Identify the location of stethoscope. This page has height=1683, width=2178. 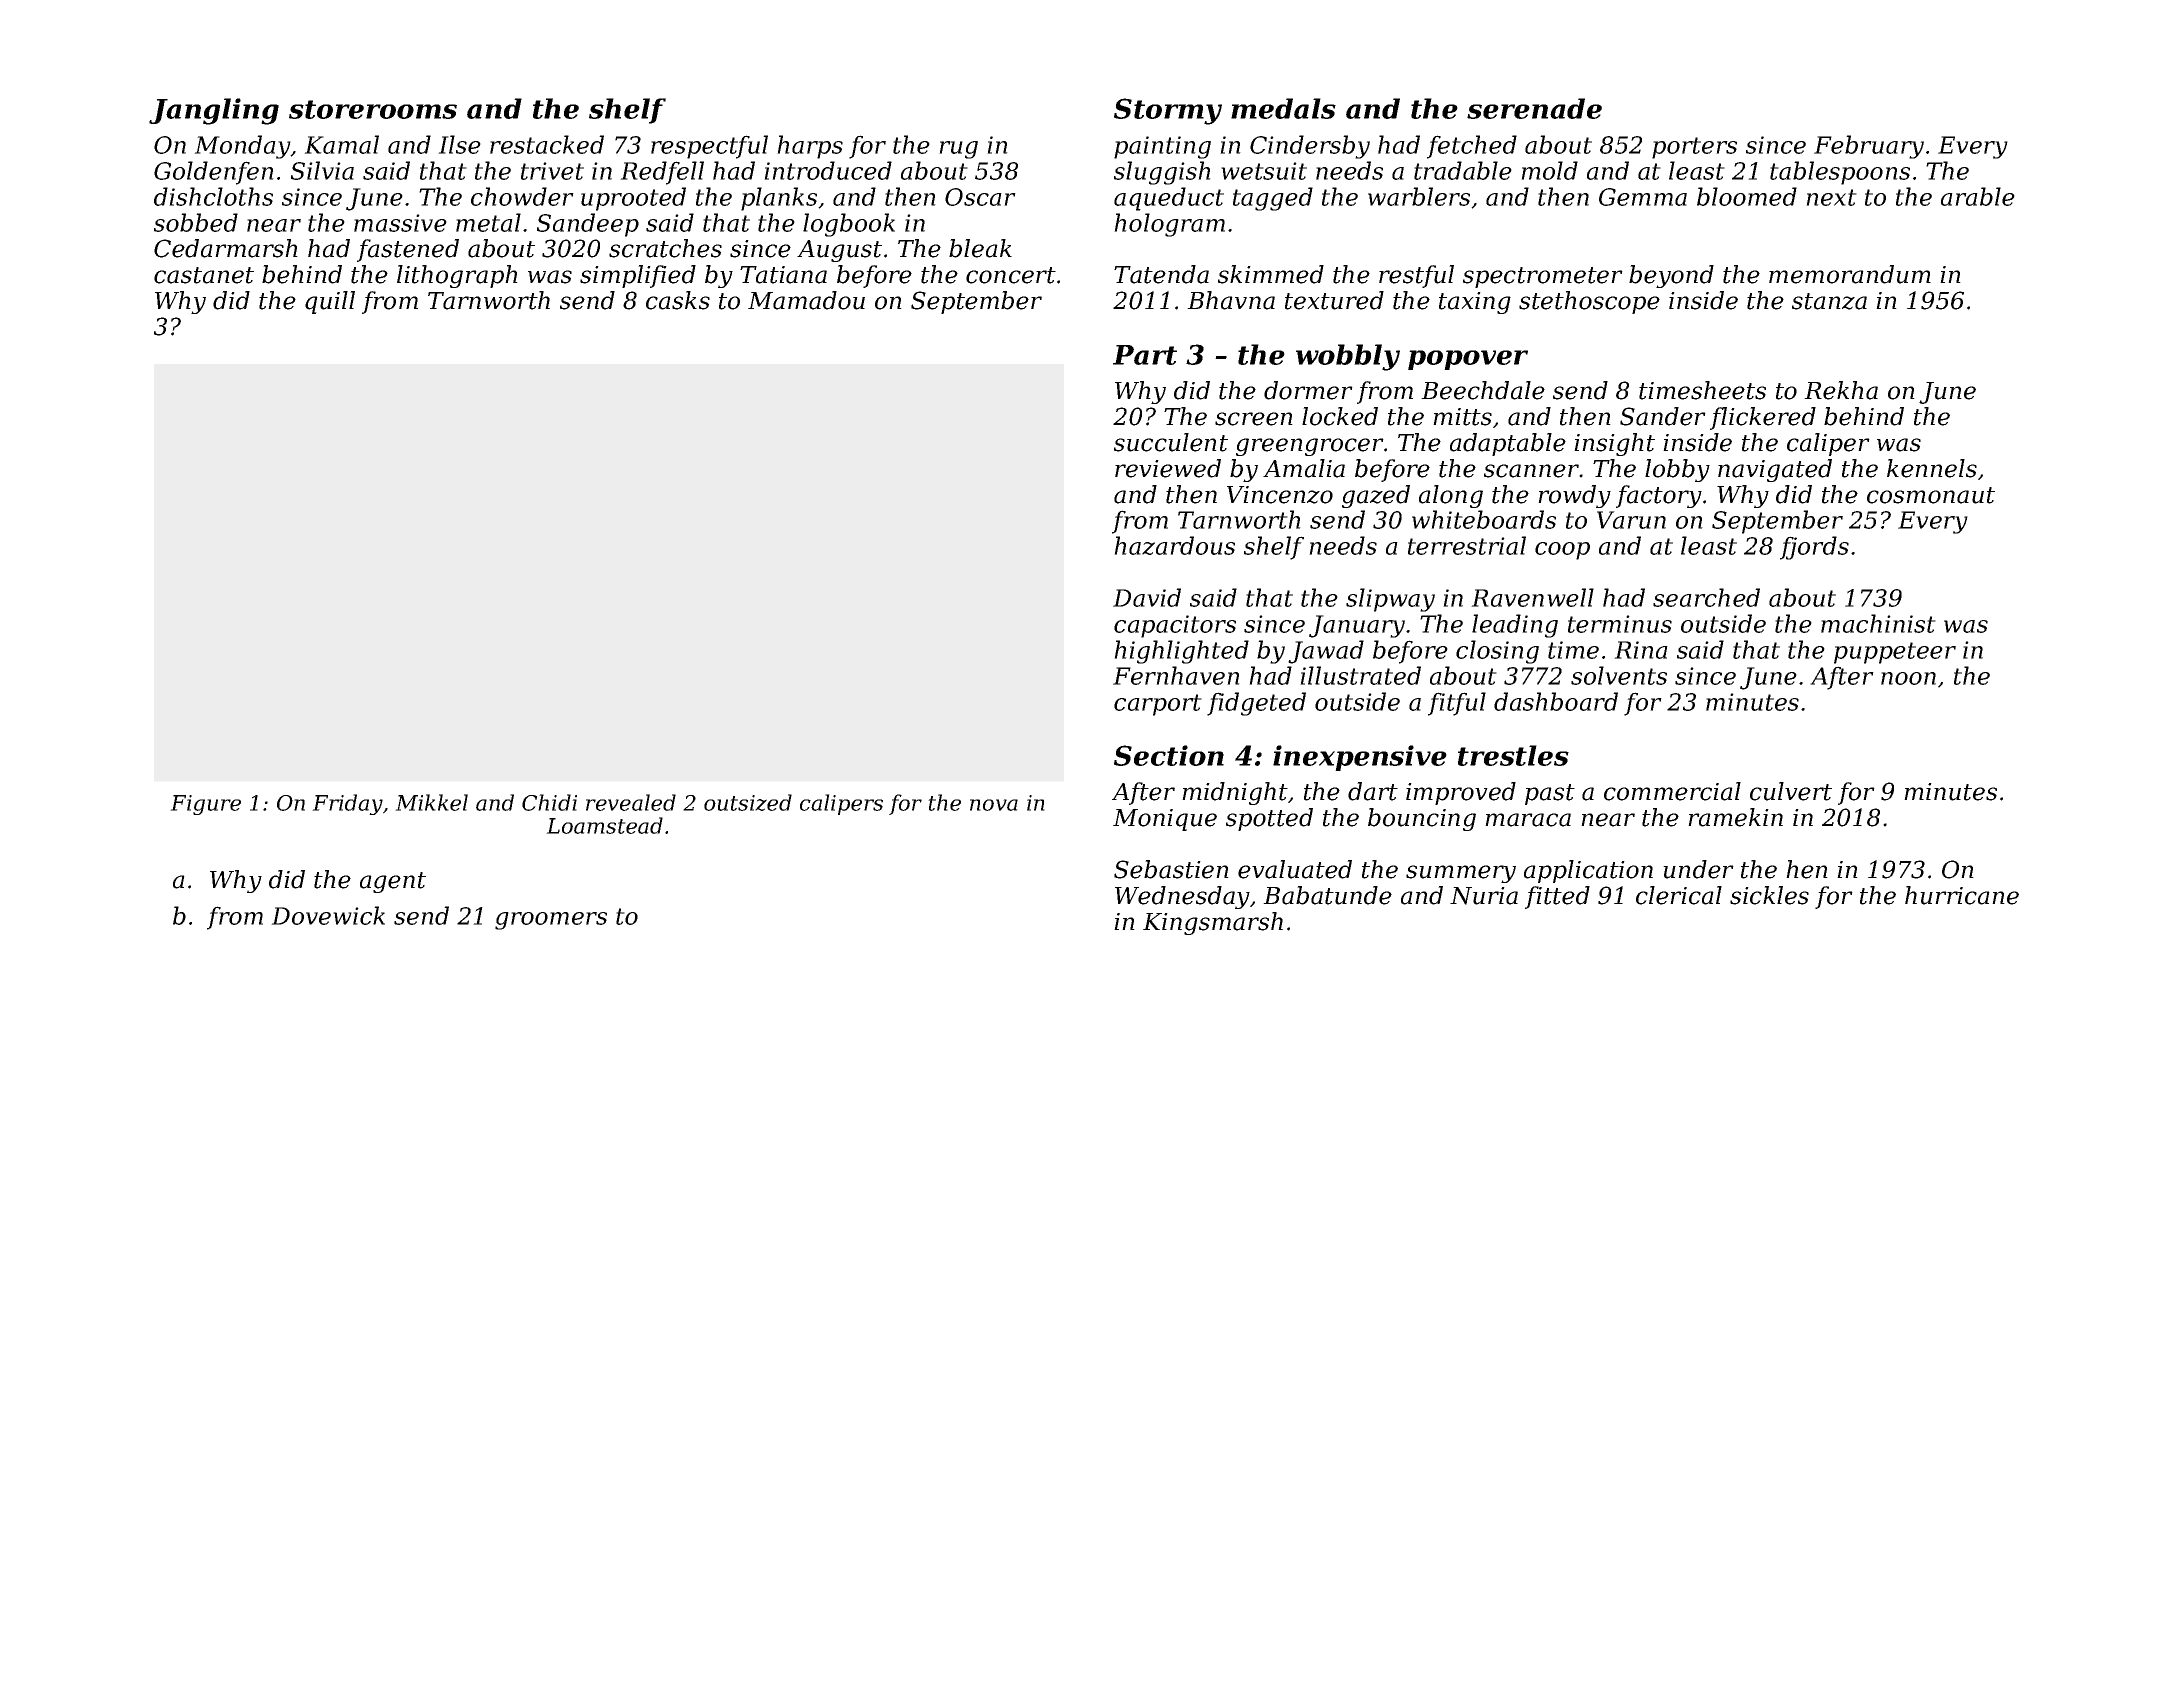
(1589, 302).
